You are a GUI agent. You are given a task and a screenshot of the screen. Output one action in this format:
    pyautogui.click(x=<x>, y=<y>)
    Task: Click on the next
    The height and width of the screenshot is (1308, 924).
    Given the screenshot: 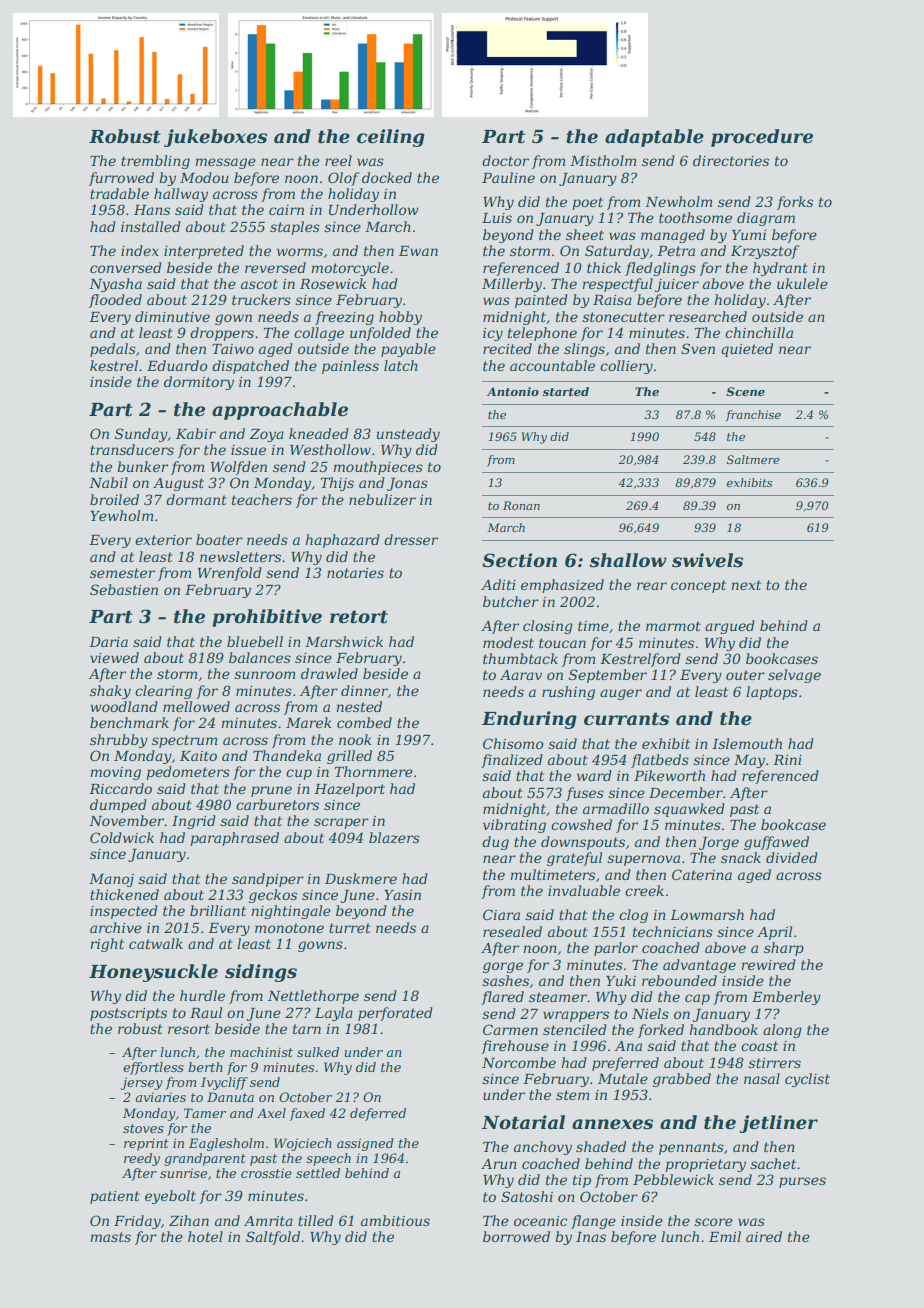 What is the action you would take?
    pyautogui.click(x=746, y=585)
